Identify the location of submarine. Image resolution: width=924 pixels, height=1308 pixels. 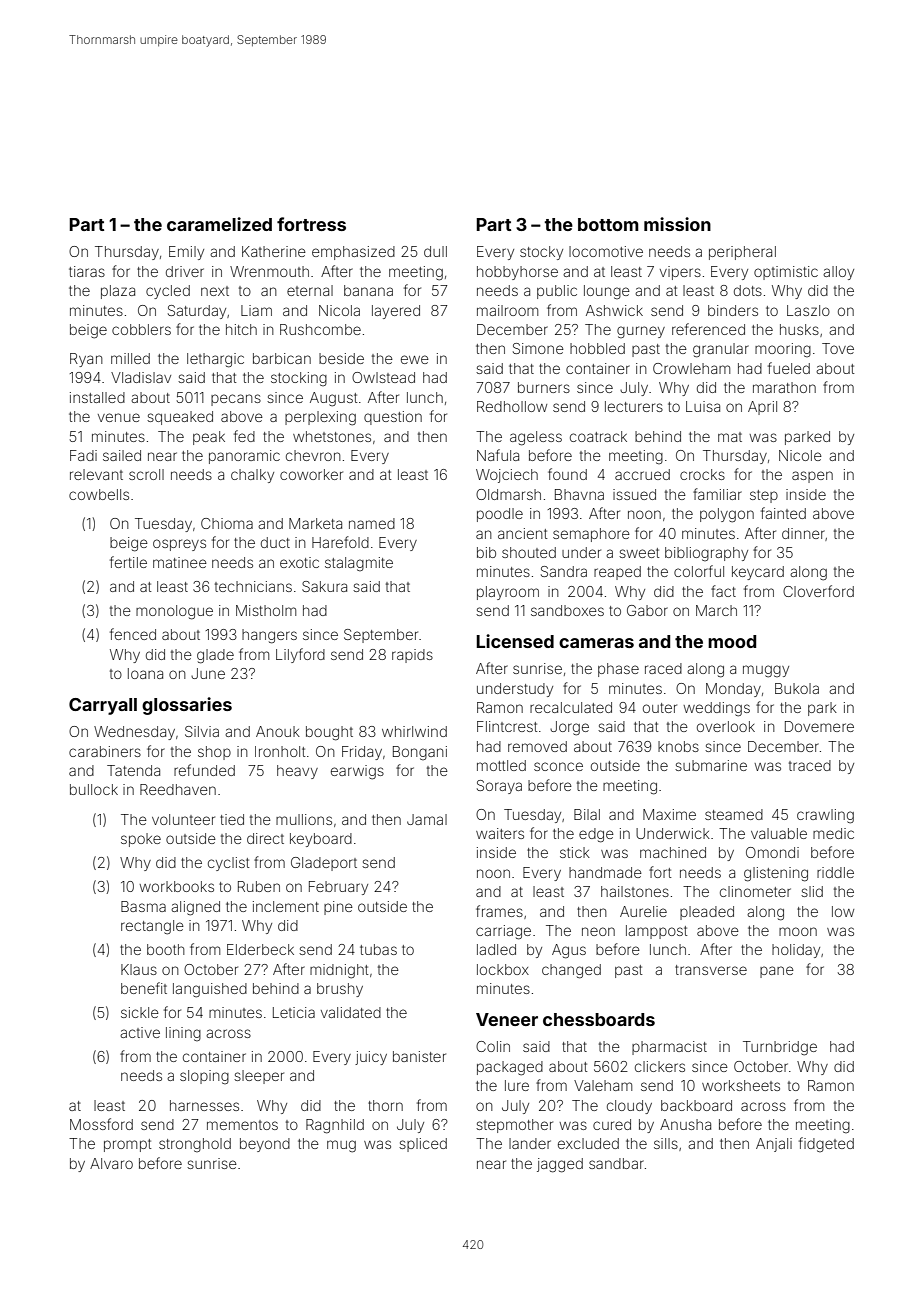
(711, 765).
